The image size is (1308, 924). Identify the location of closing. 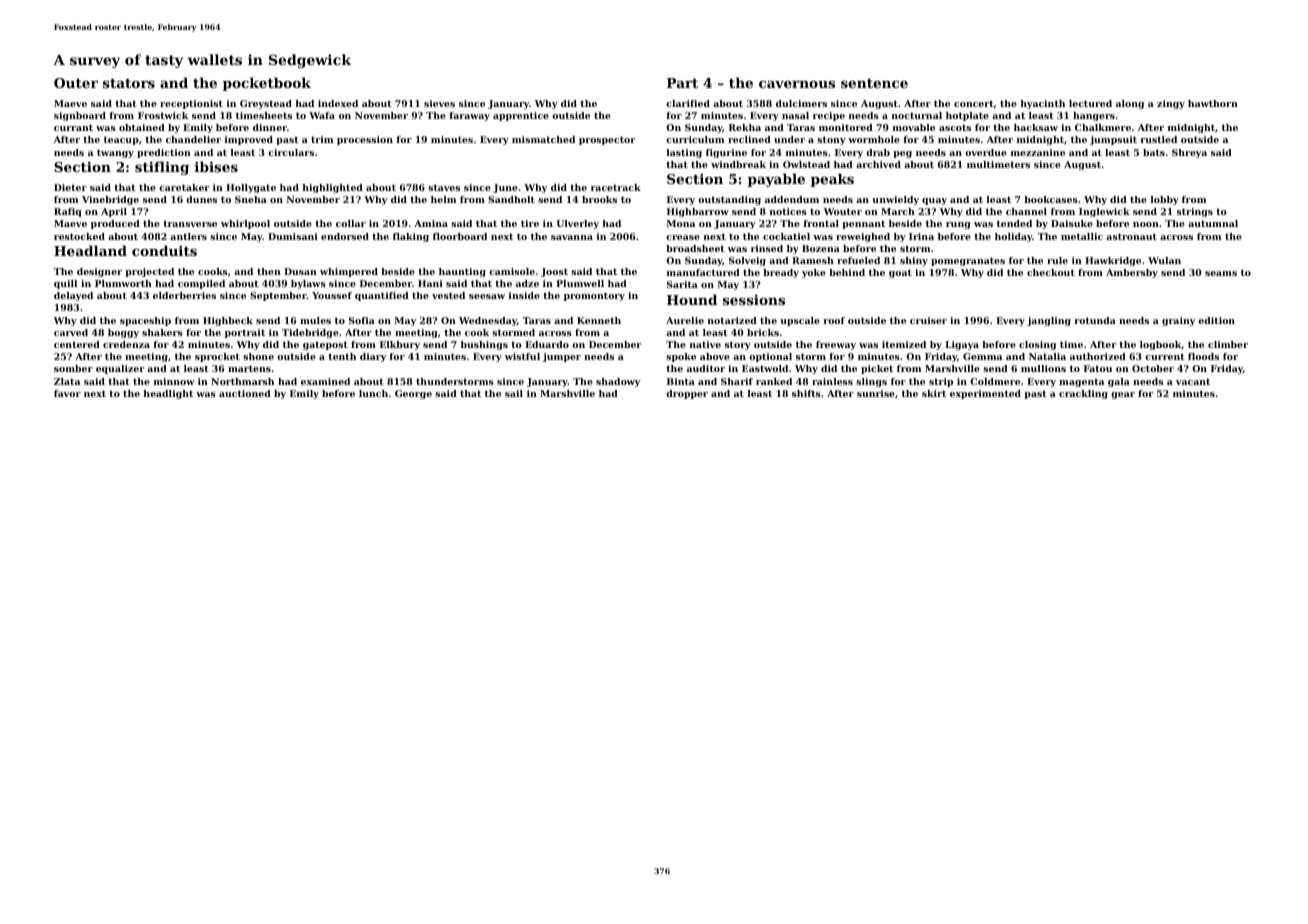
(1037, 345).
